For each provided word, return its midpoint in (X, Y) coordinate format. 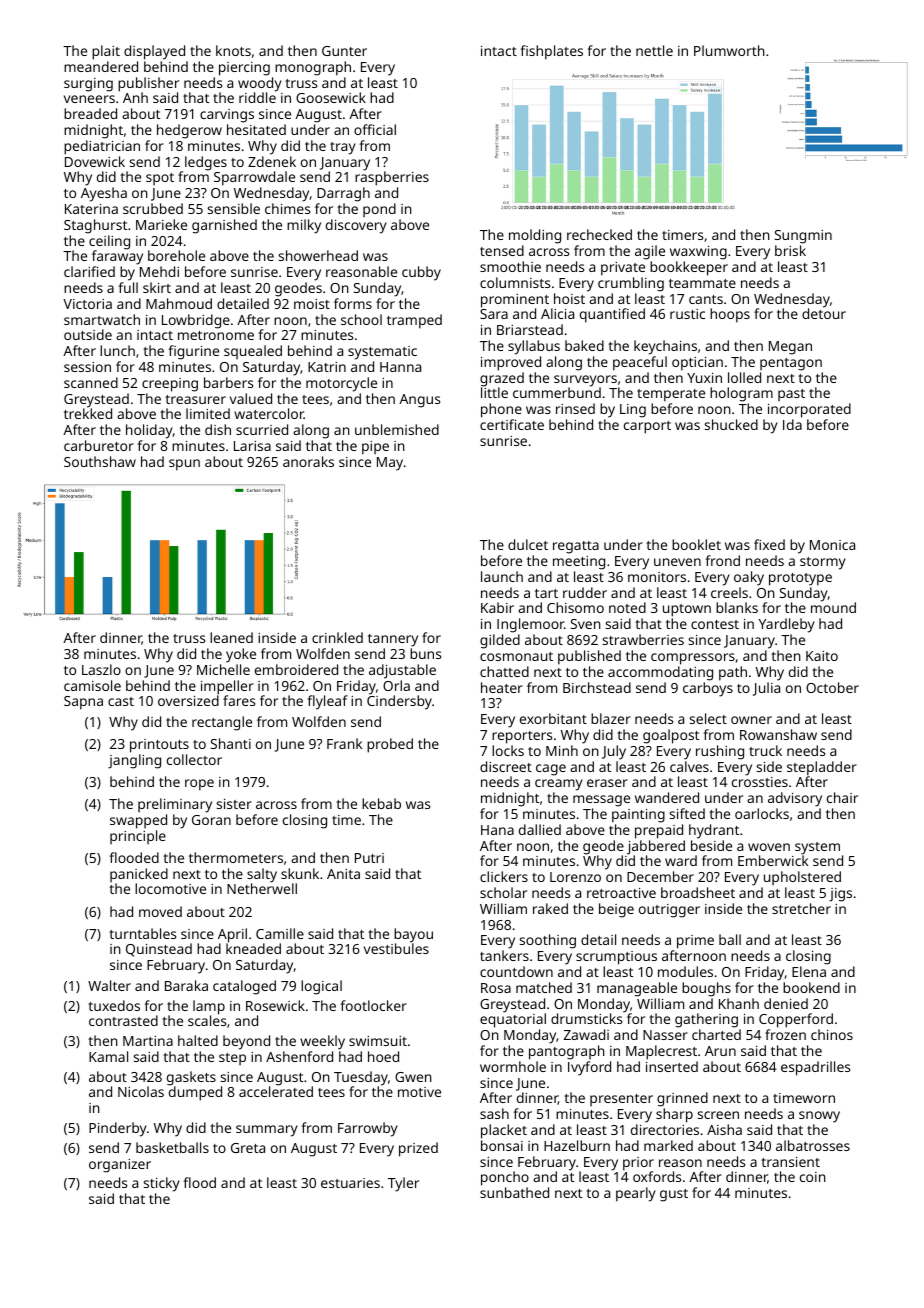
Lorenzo (575, 877)
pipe (375, 448)
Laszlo (101, 669)
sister (234, 804)
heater (502, 687)
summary (267, 1131)
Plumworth (729, 50)
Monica (832, 545)
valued (251, 398)
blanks (737, 607)
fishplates (551, 52)
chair (842, 797)
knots (233, 50)
